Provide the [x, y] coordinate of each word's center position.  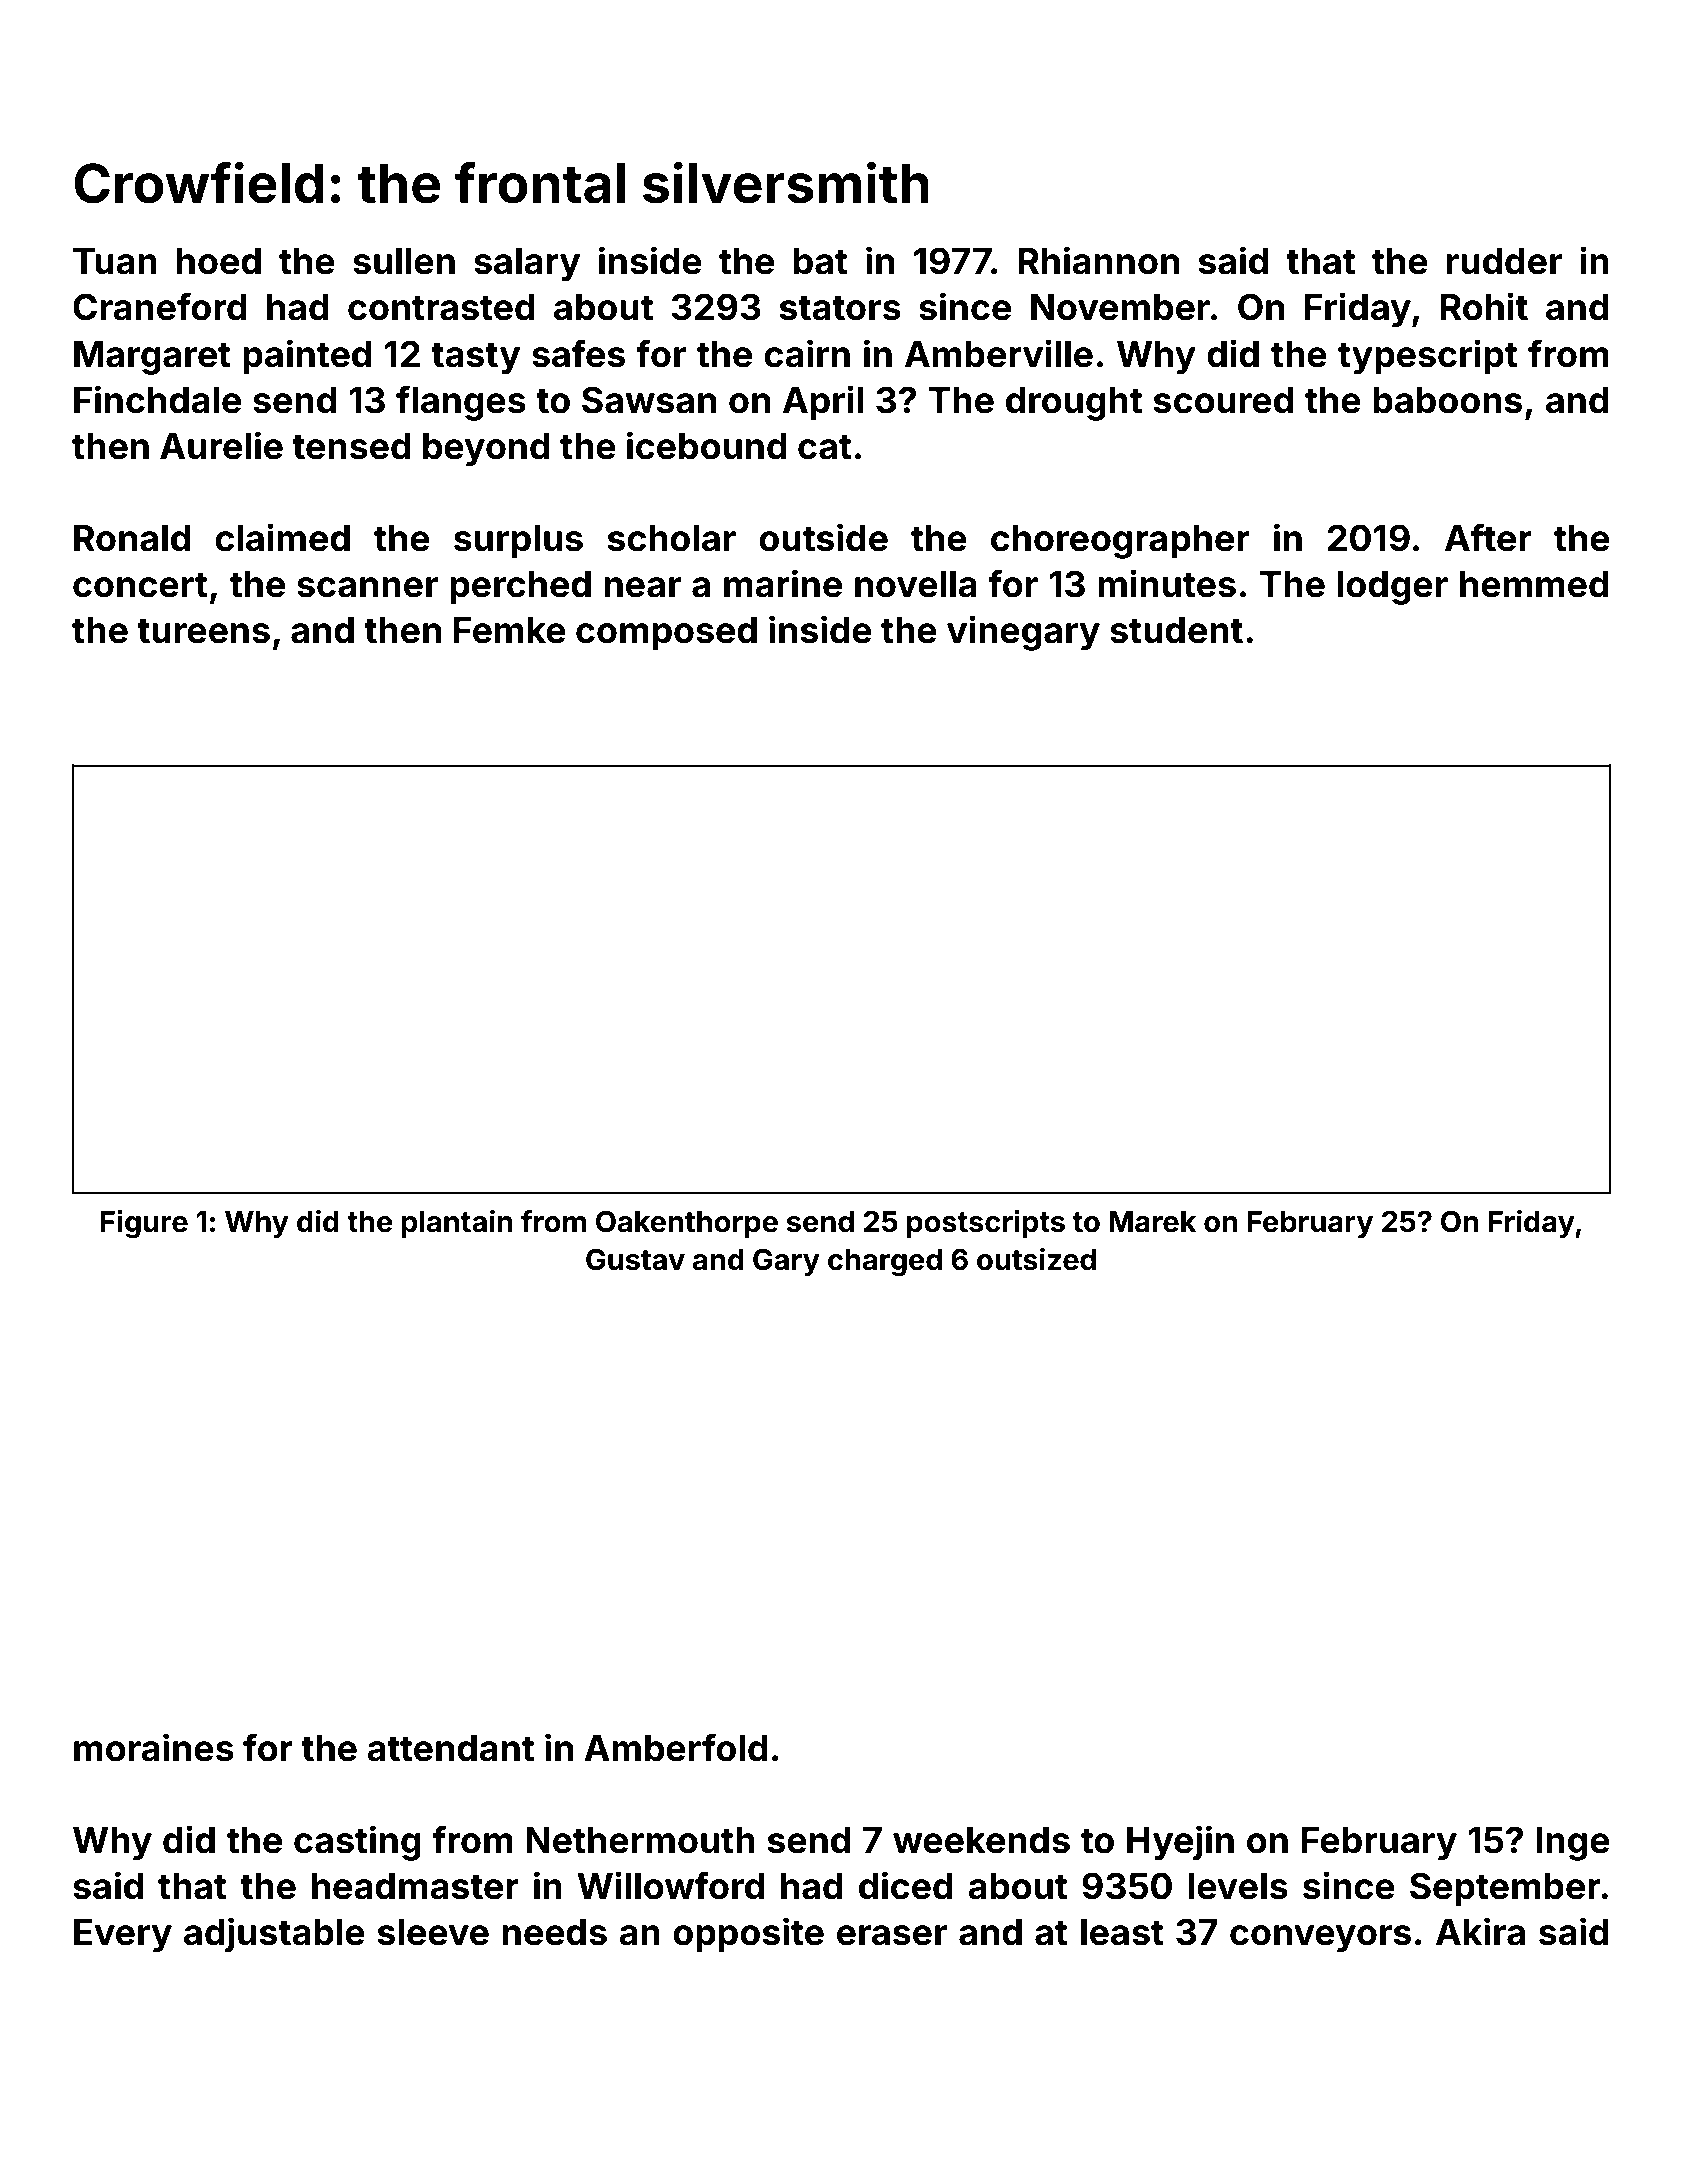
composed [666, 634]
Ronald [132, 538]
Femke [510, 630]
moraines [154, 1747]
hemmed [1534, 584]
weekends [981, 1840]
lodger [1393, 588]
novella [916, 584]
